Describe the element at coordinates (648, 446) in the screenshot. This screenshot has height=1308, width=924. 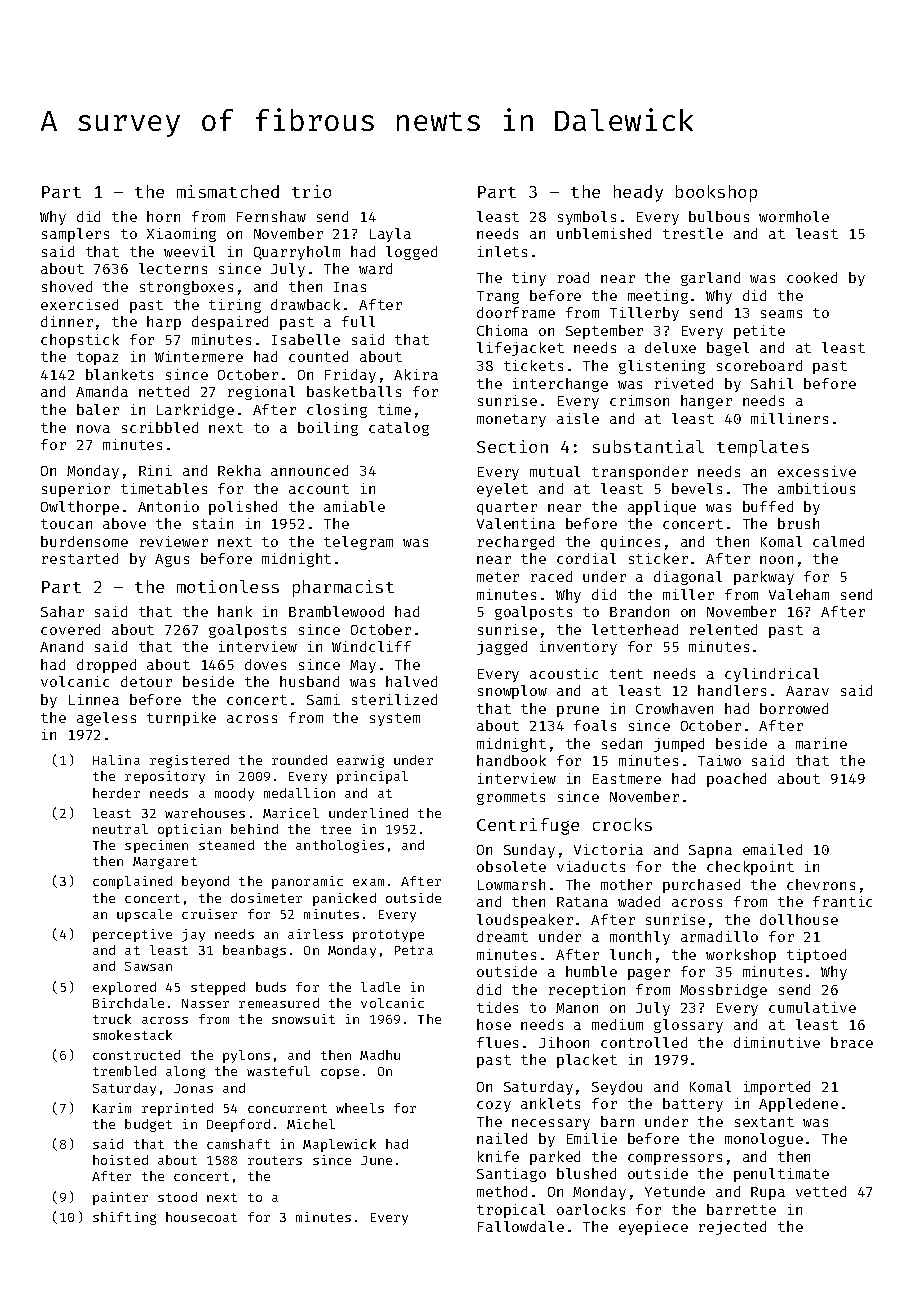
I see `substantial` at that location.
